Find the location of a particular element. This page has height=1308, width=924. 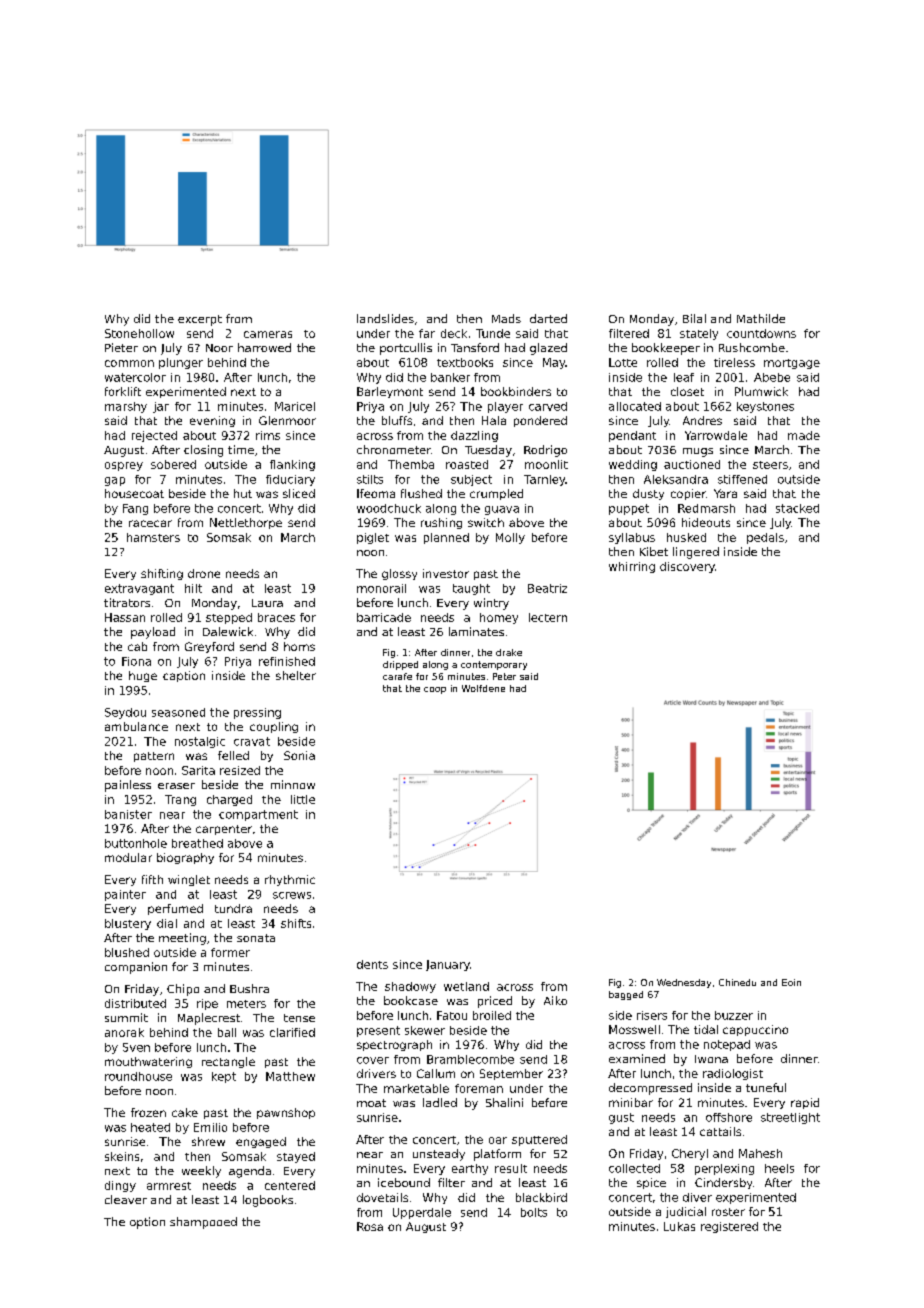

roasted is located at coordinates (467, 464).
